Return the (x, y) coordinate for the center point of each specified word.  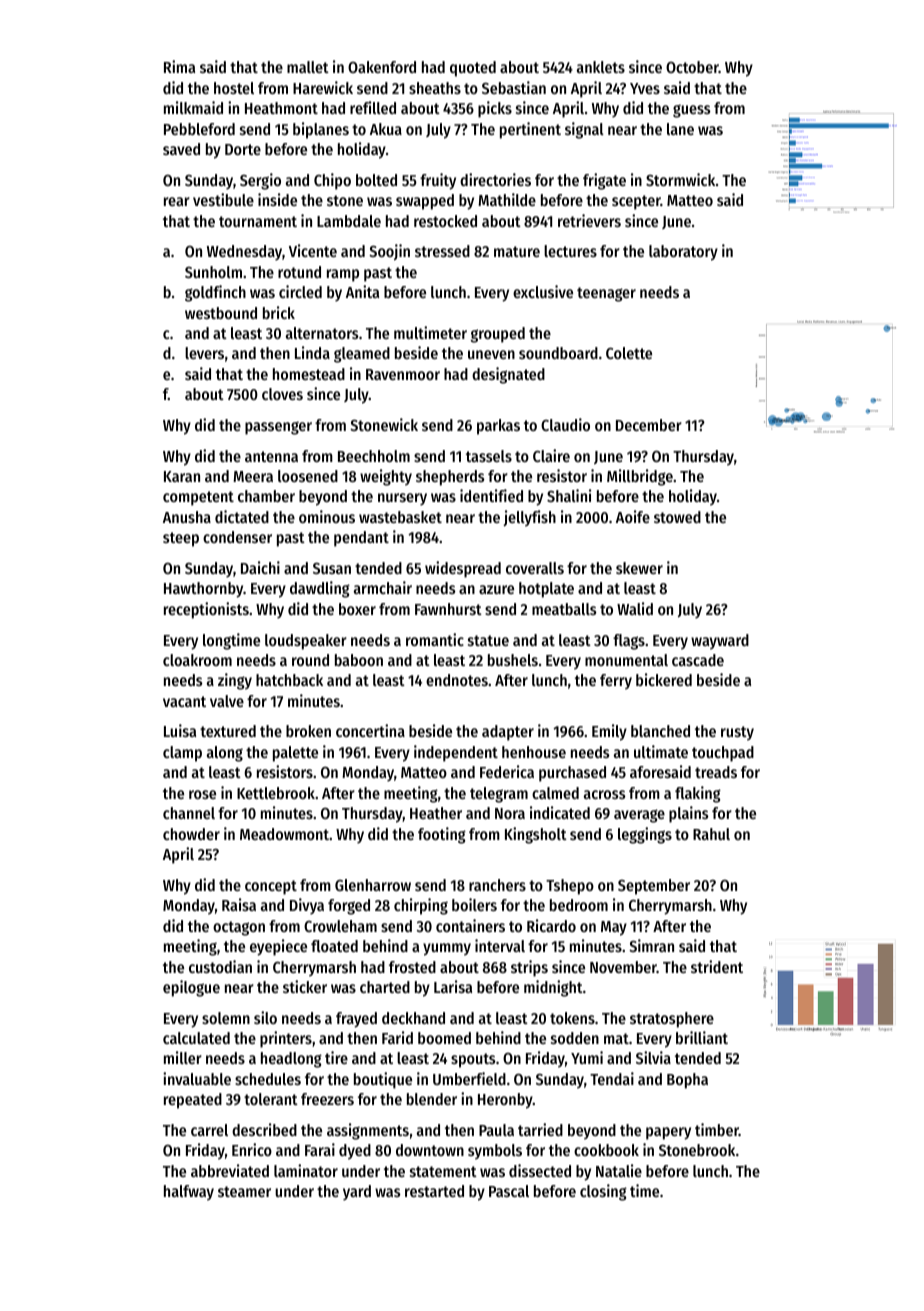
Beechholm (374, 456)
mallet (308, 67)
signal (584, 130)
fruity (438, 181)
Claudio (565, 424)
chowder (191, 834)
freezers (327, 1099)
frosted (412, 967)
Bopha (687, 1081)
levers (204, 353)
